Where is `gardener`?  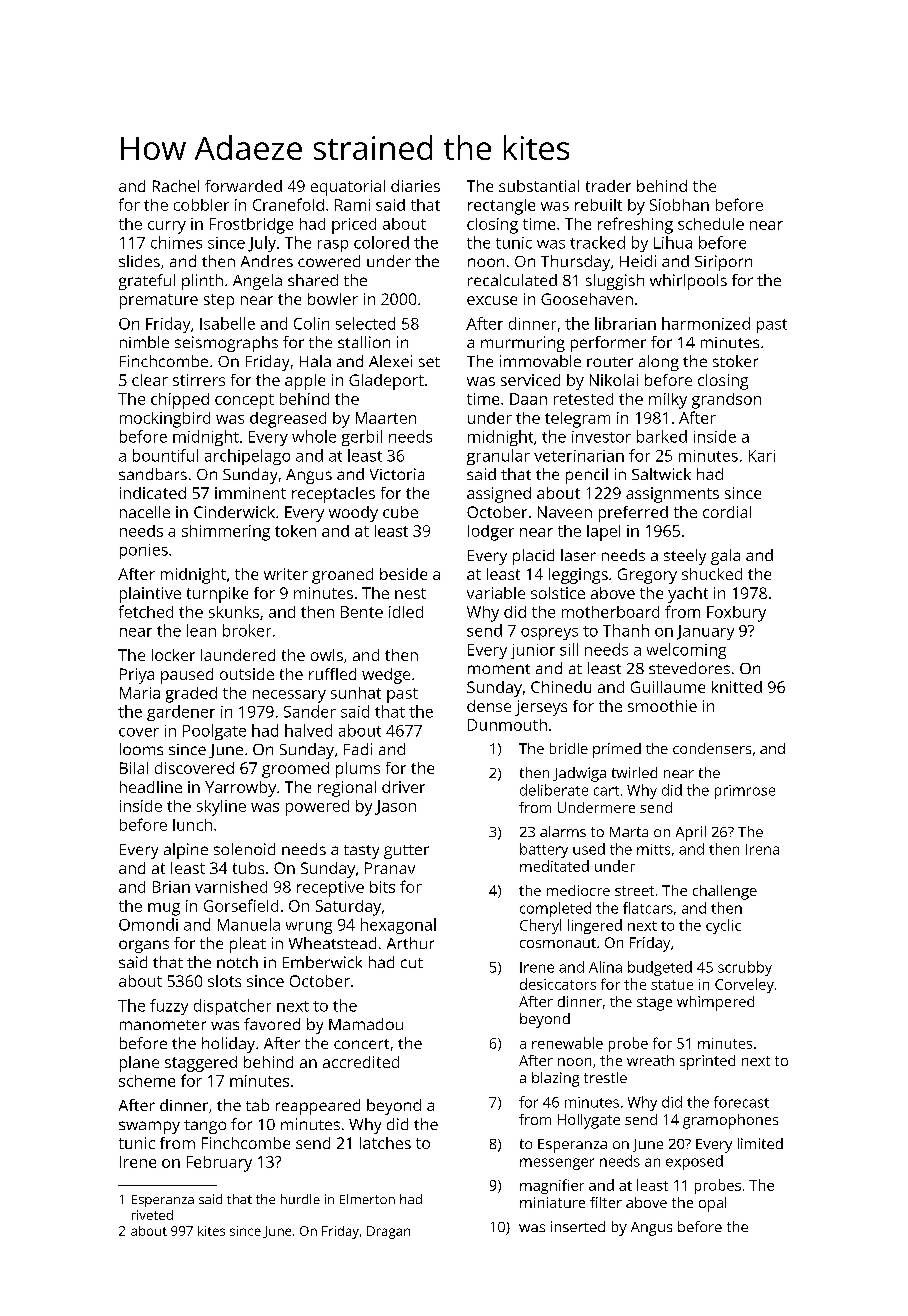
gardener is located at coordinates (181, 713).
